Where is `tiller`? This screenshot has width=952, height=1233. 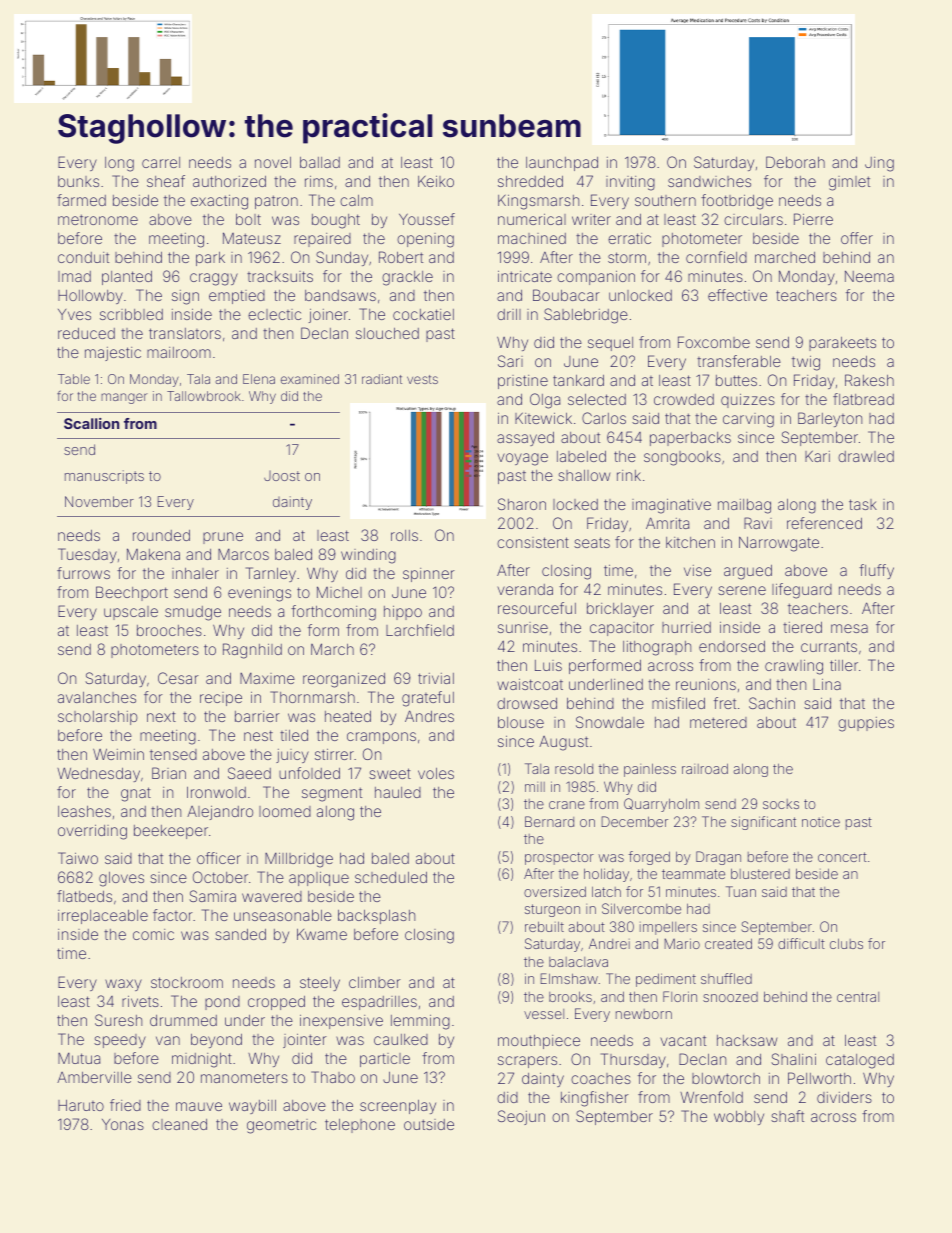 tiller is located at coordinates (844, 665).
